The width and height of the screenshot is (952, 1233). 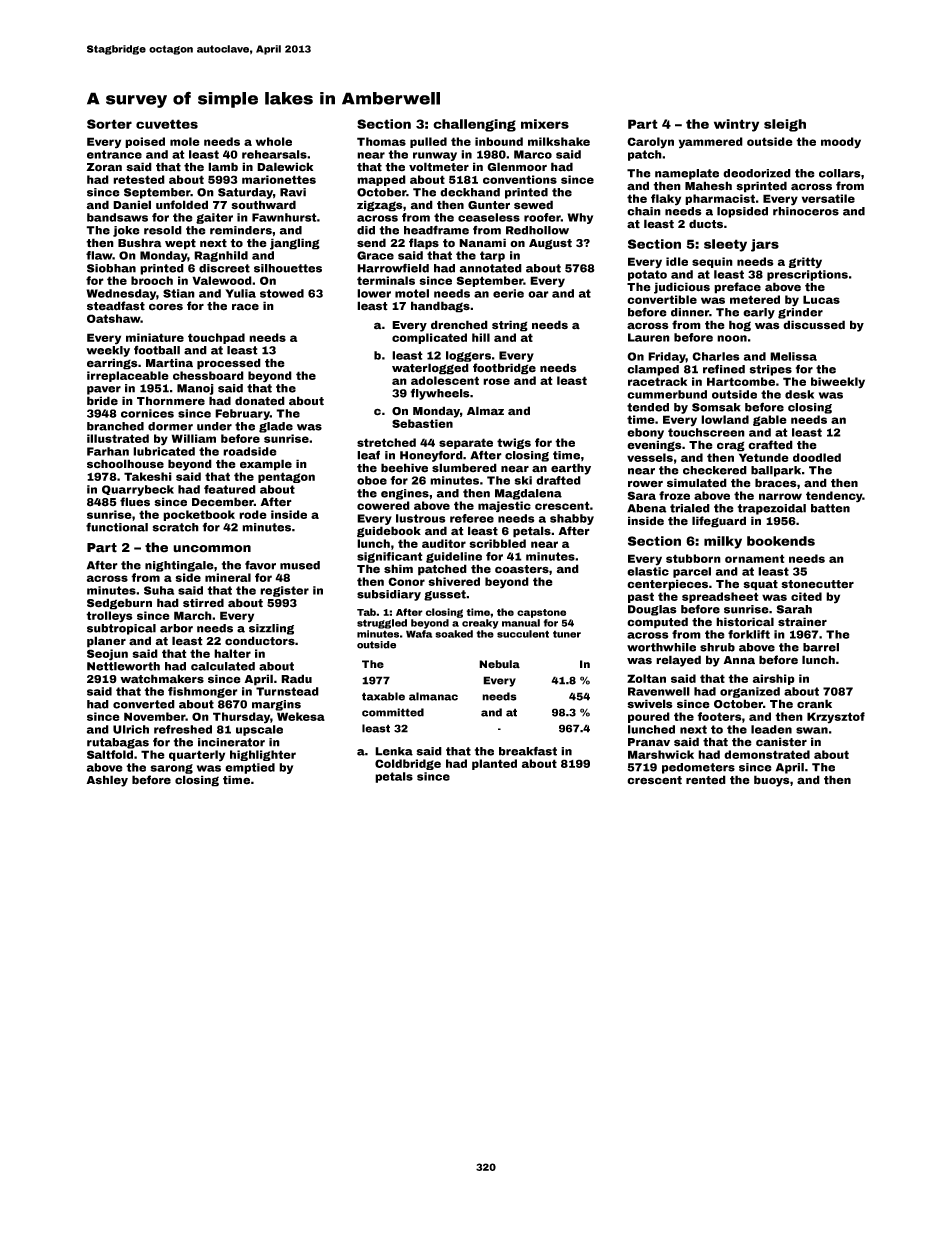 I want to click on convertible, so click(x=662, y=299).
